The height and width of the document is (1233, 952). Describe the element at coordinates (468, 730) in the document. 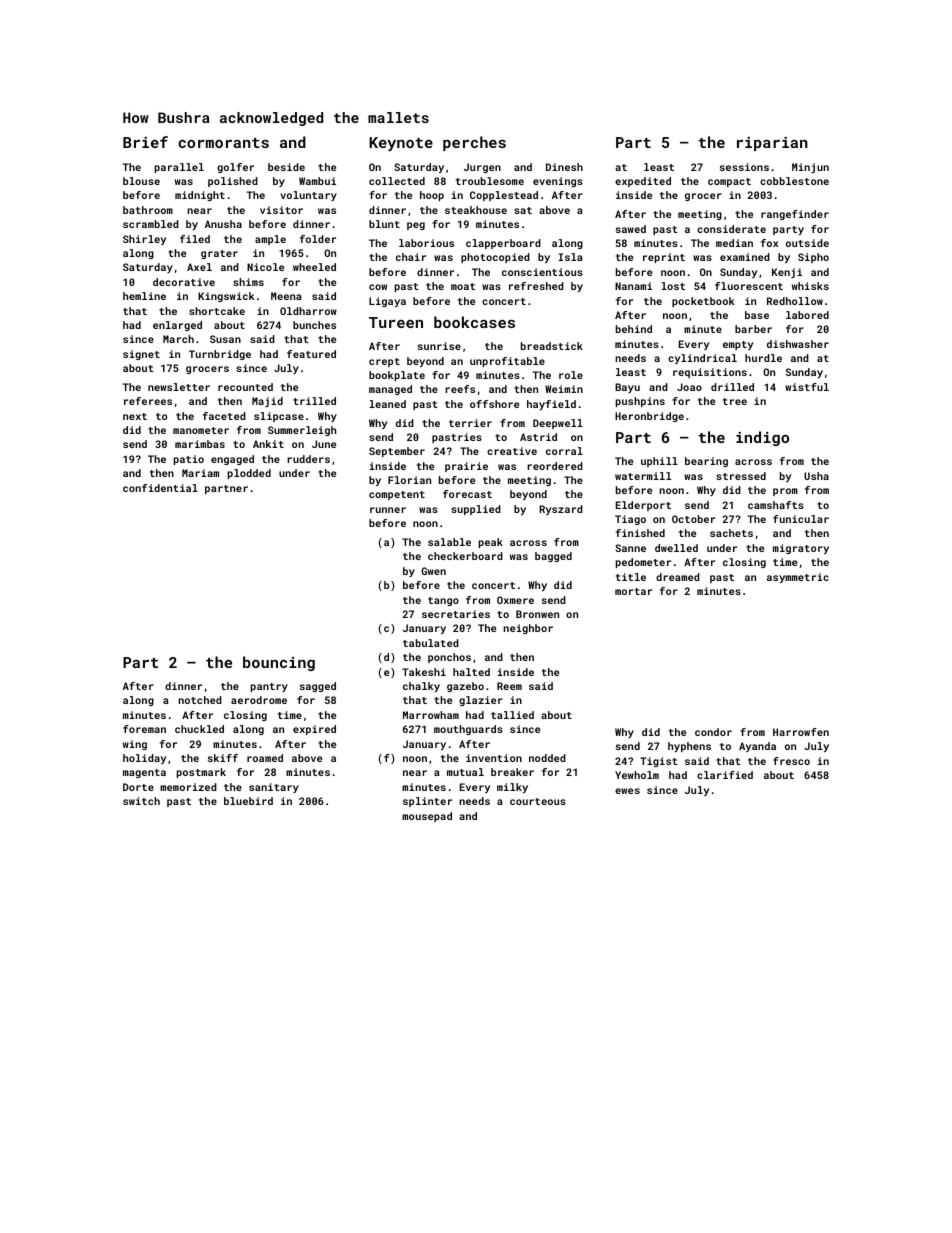

I see `mouthguards` at that location.
